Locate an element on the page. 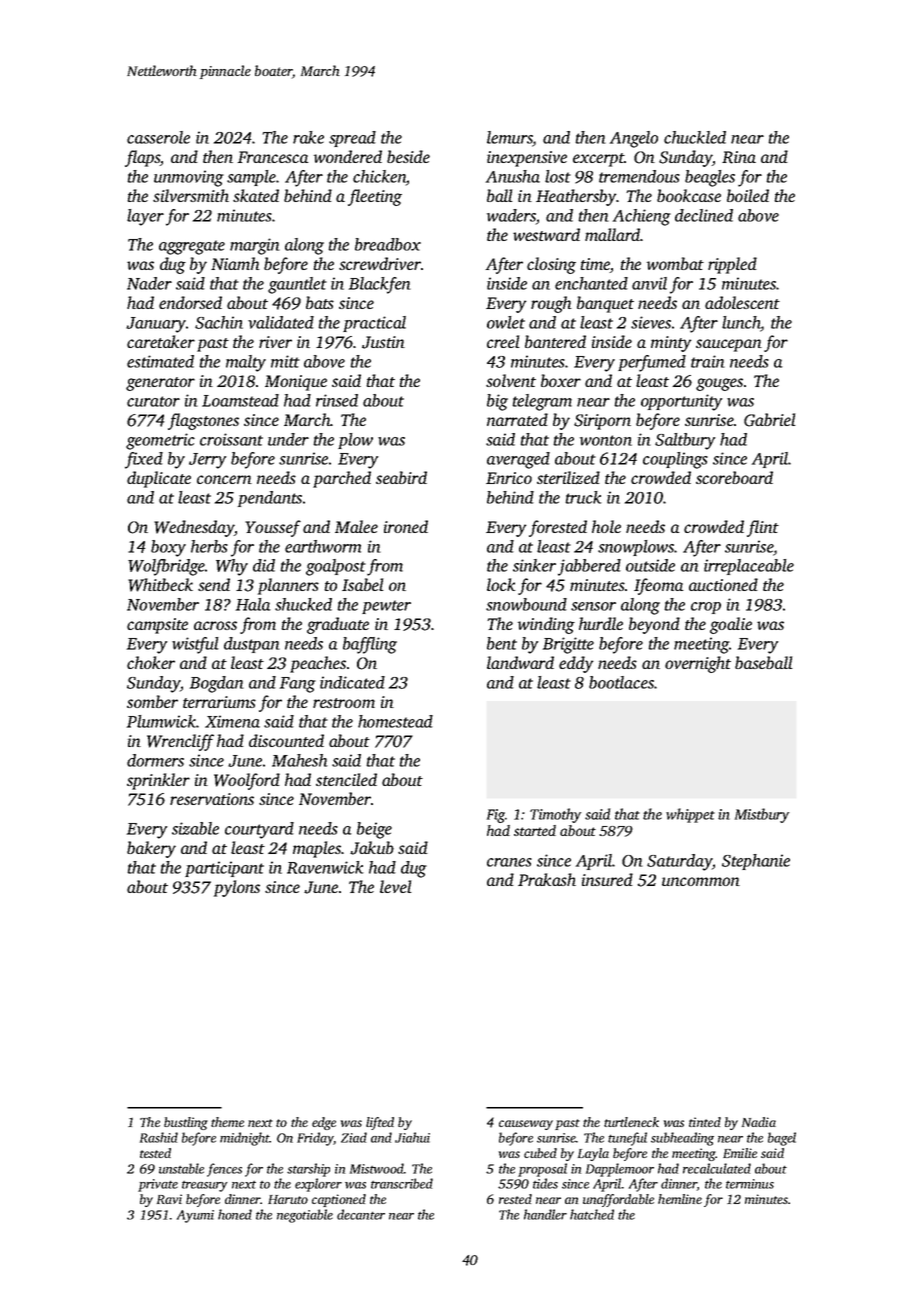 The height and width of the document is (1311, 924). negotiable is located at coordinates (305, 1216).
